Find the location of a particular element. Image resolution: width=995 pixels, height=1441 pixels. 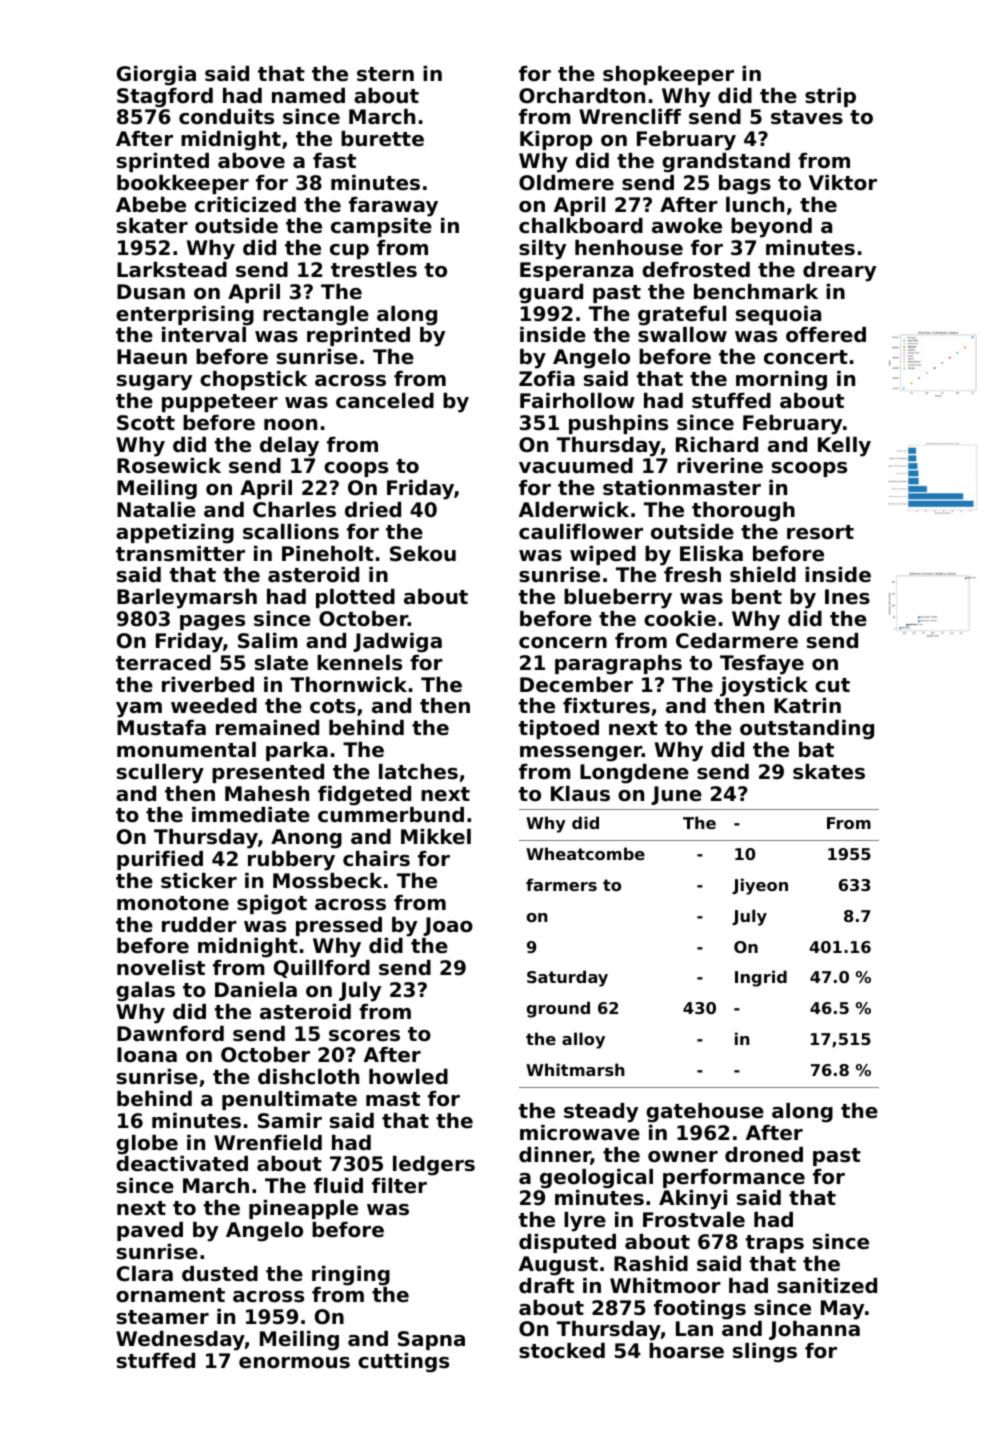

Viktor is located at coordinates (843, 183).
